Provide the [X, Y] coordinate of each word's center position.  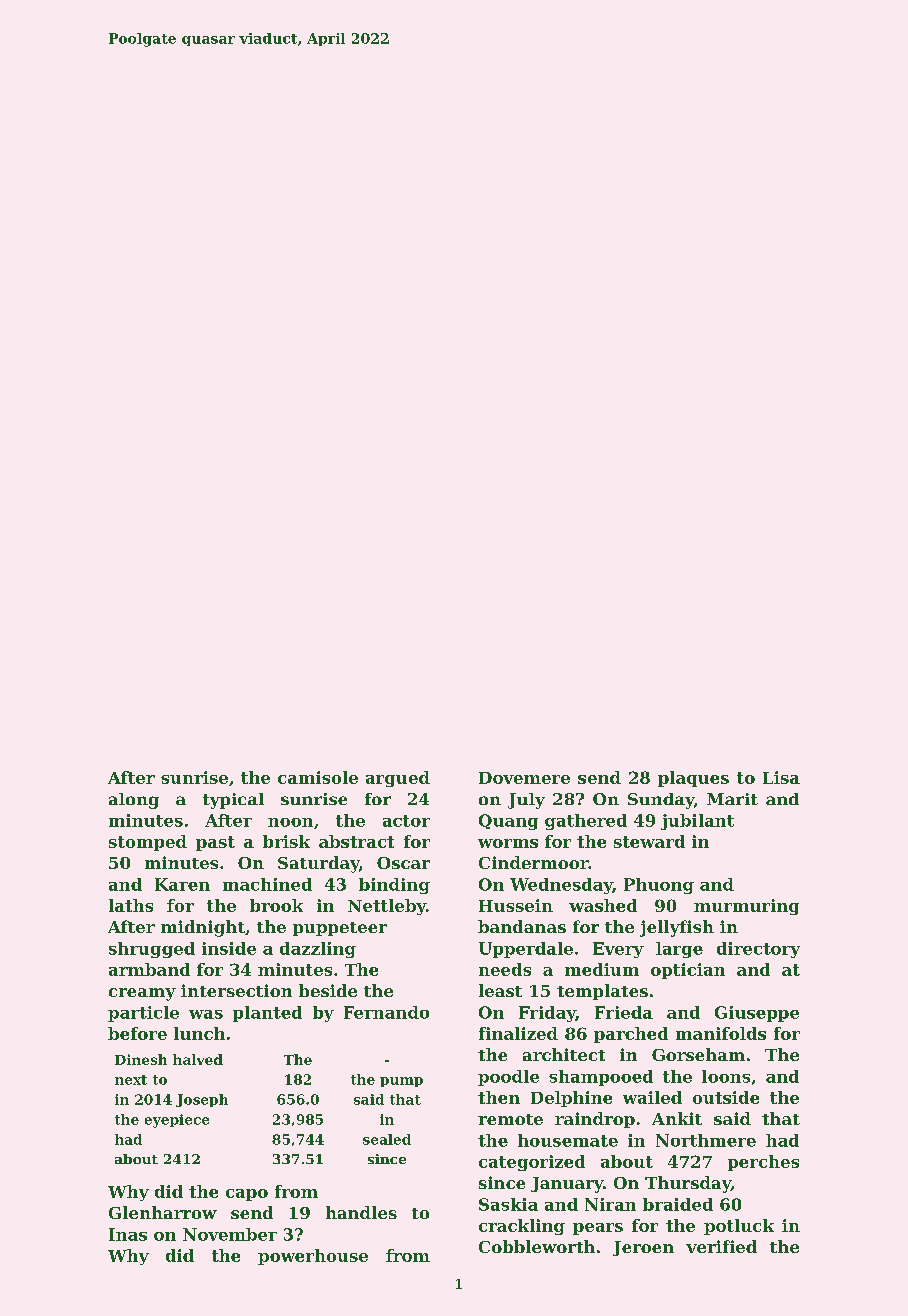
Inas [128, 1234]
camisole [318, 777]
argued [398, 779]
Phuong [659, 886]
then [499, 1097]
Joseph [202, 1100]
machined [267, 884]
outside [726, 1097]
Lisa [781, 777]
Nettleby [387, 907]
